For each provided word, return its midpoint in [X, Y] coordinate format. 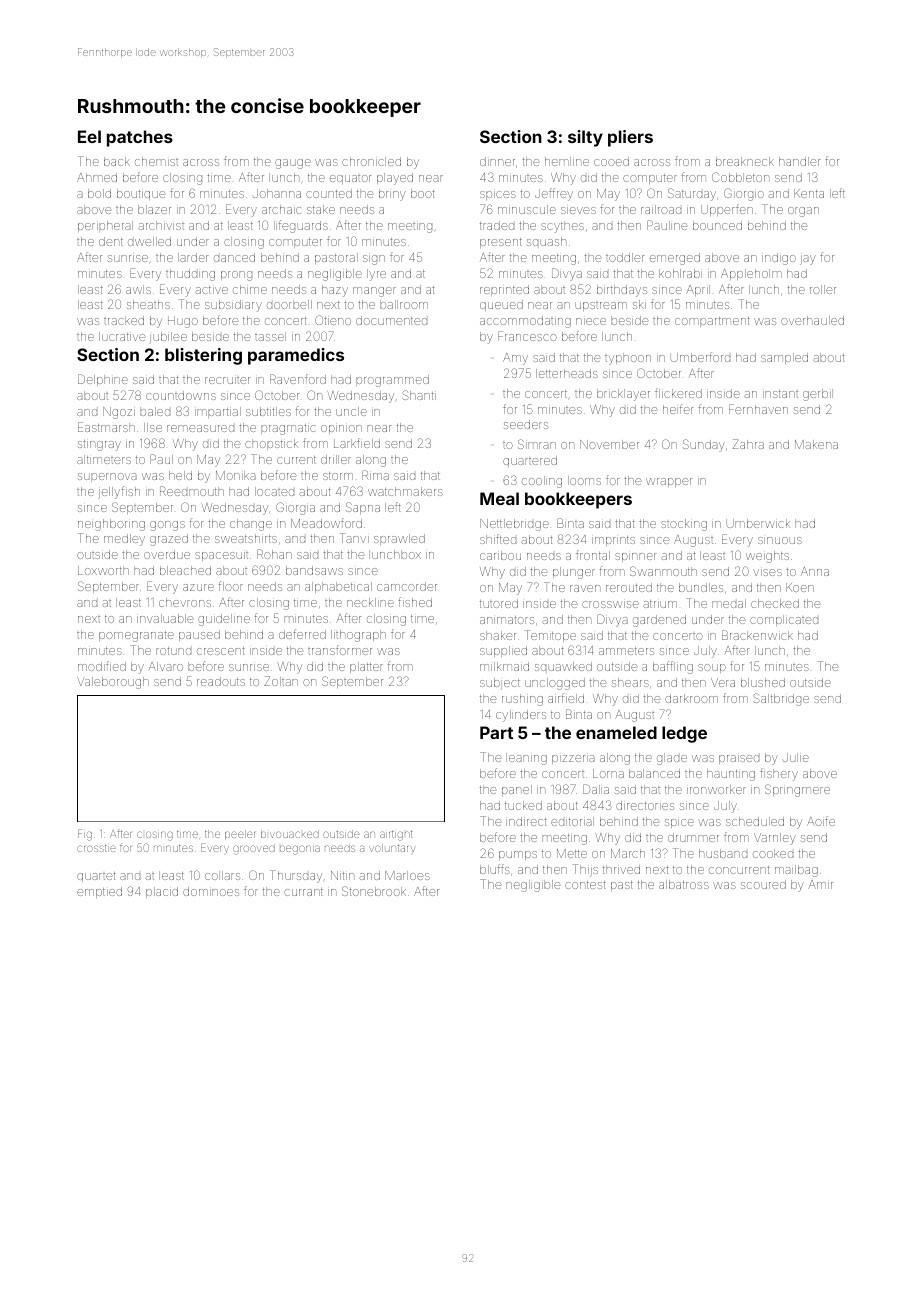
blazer [154, 209]
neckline [370, 602]
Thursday [296, 876]
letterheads [567, 373]
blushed [763, 682]
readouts [221, 681]
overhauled [812, 320]
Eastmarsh [106, 427]
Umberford [700, 357]
